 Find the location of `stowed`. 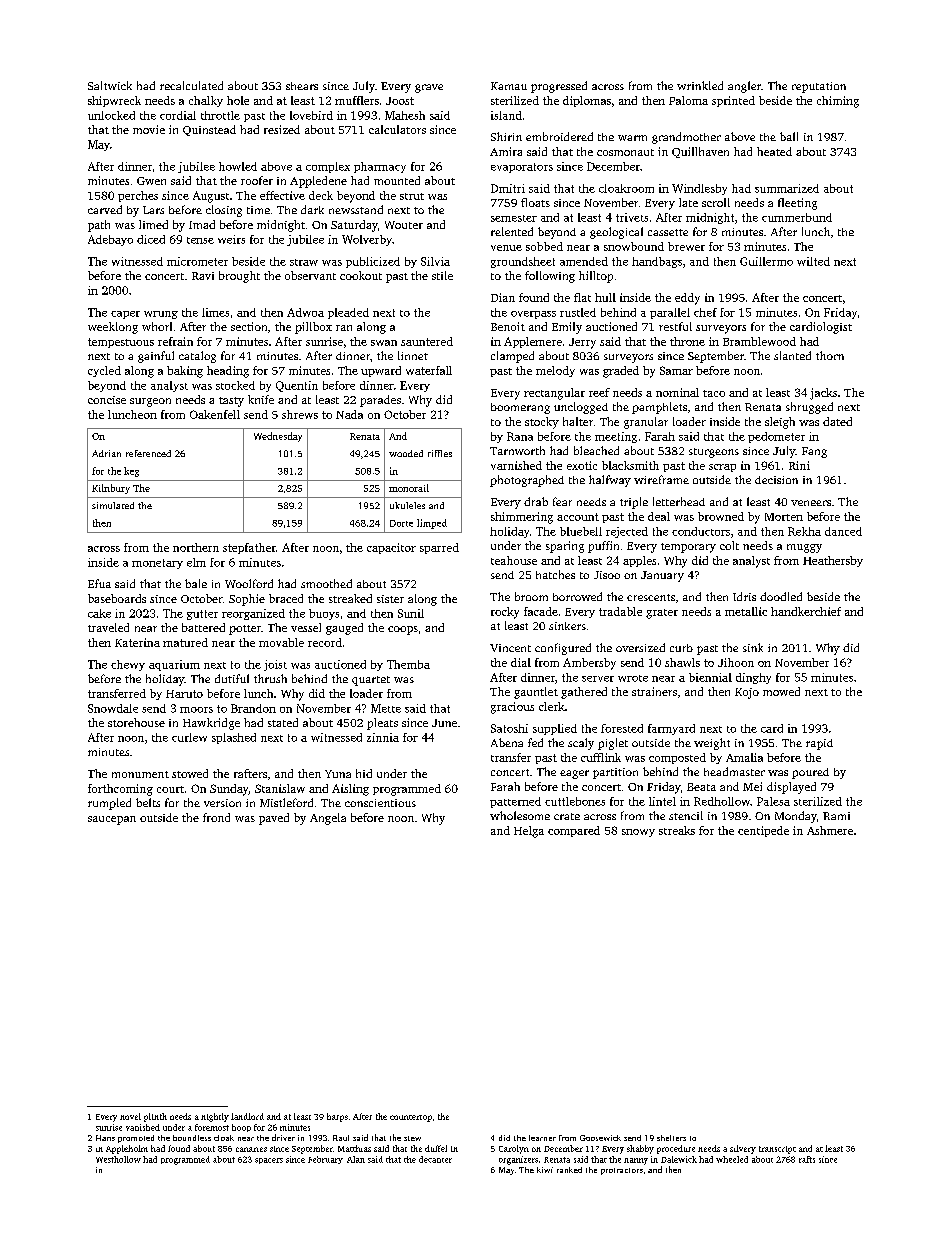

stowed is located at coordinates (190, 773).
